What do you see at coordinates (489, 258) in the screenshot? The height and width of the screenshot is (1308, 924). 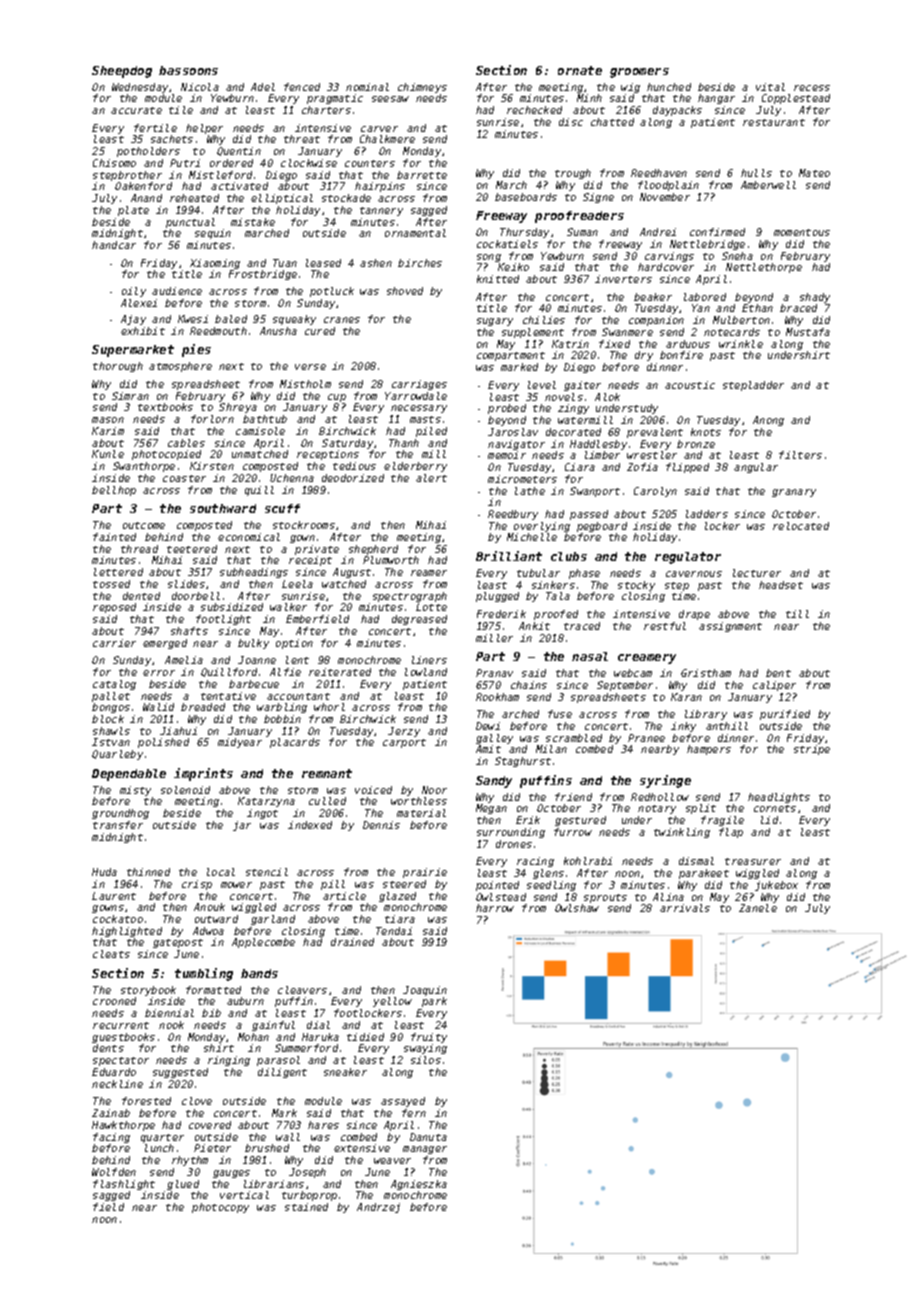 I see `song` at bounding box center [489, 258].
